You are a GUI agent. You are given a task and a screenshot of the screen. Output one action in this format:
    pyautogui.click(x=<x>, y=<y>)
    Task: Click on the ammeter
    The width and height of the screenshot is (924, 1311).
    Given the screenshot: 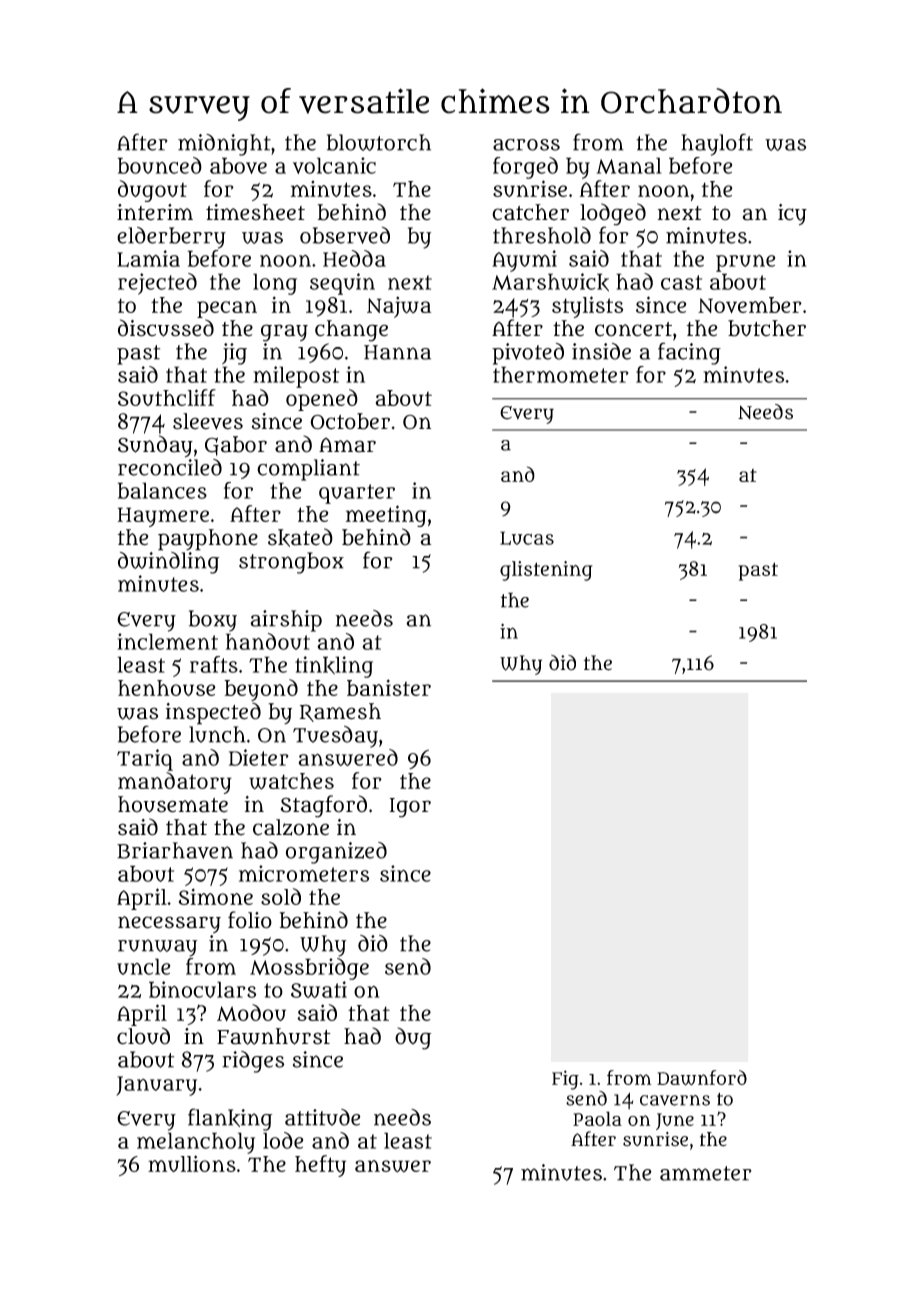 What is the action you would take?
    pyautogui.click(x=706, y=1173)
